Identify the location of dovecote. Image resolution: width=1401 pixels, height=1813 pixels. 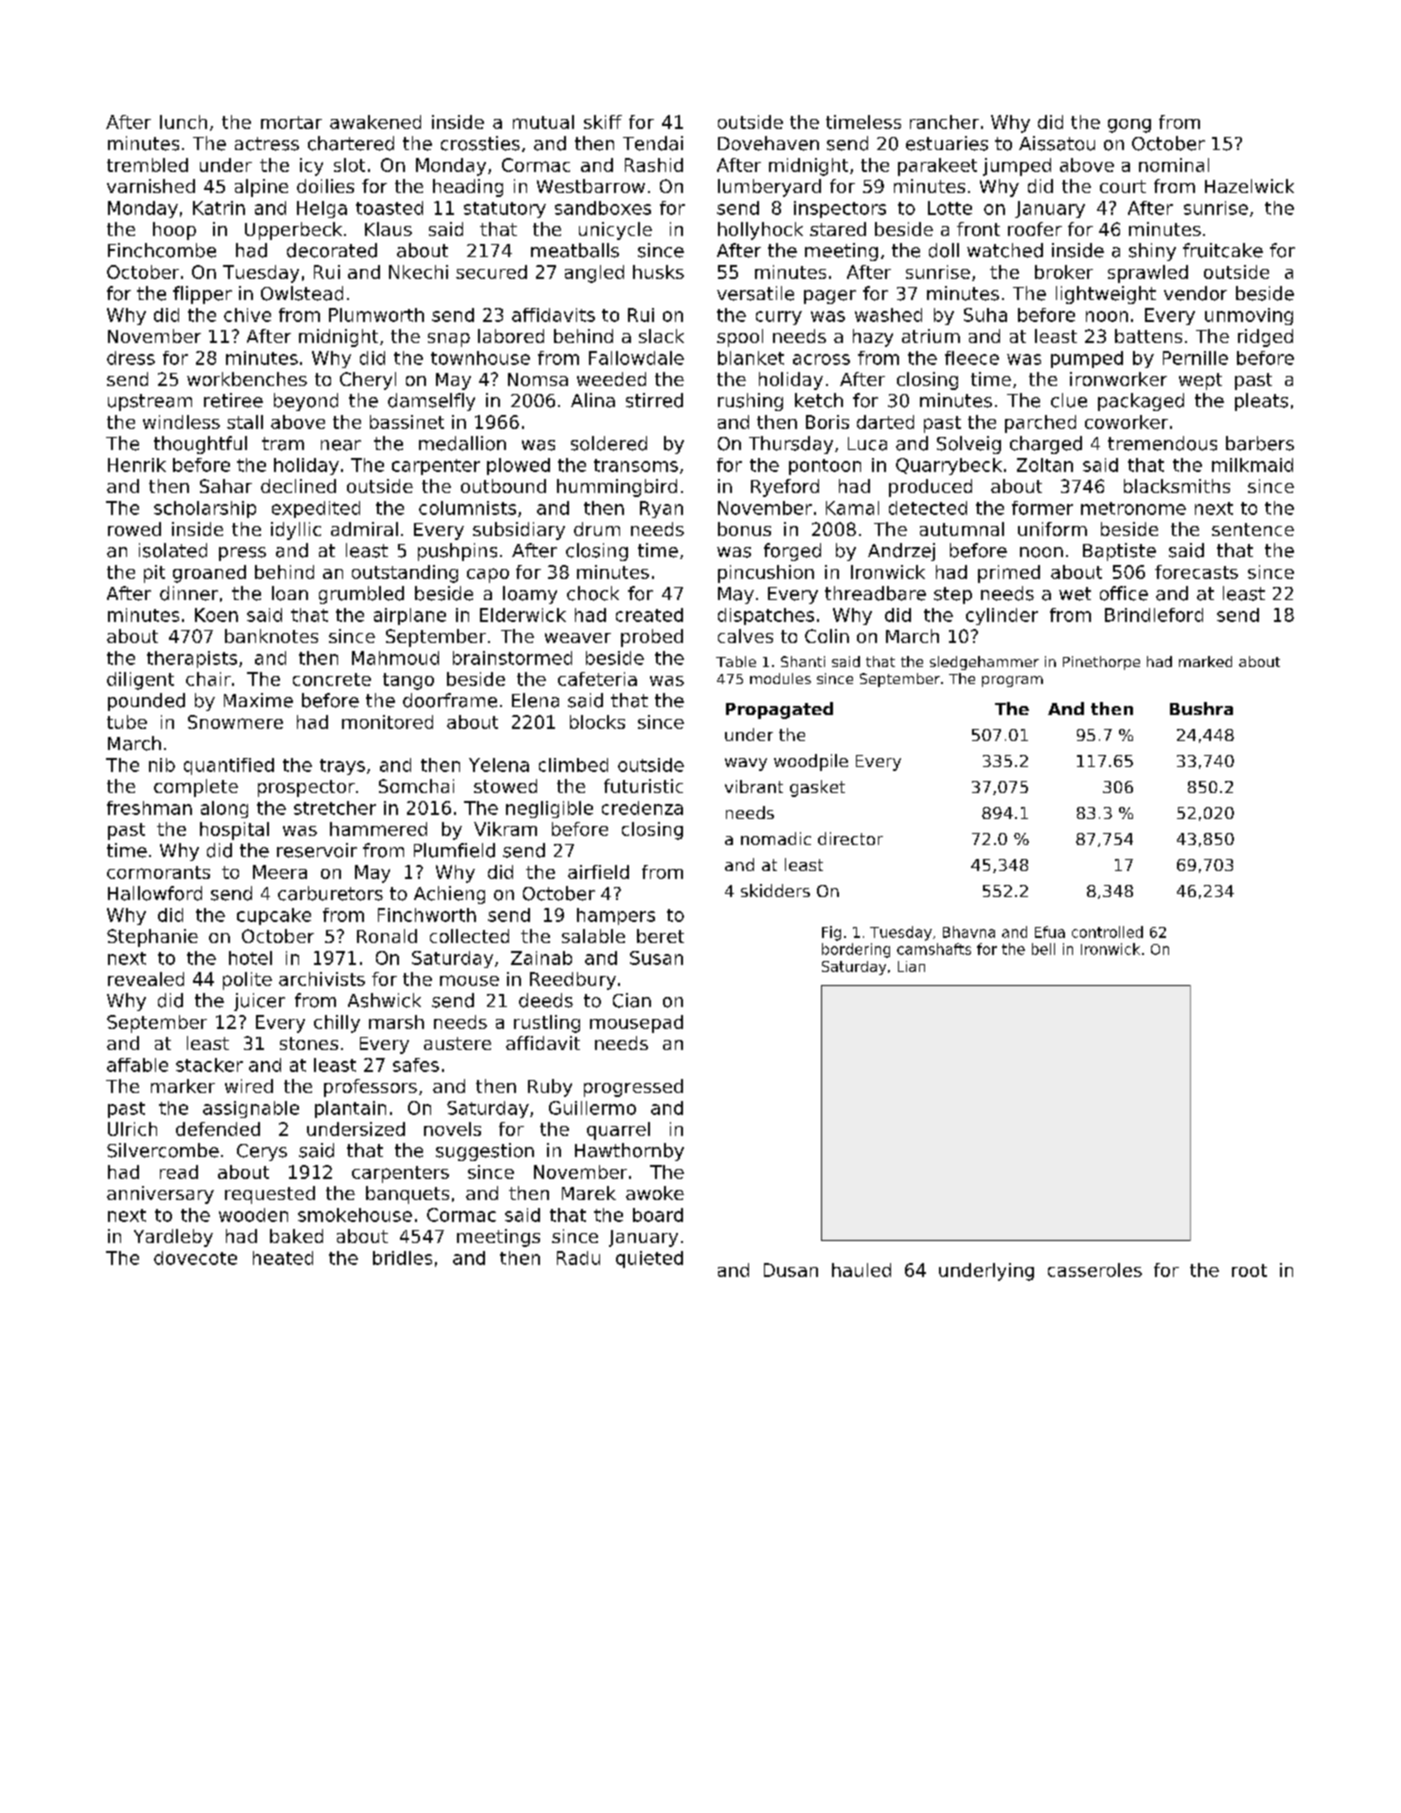
(195, 1258).
